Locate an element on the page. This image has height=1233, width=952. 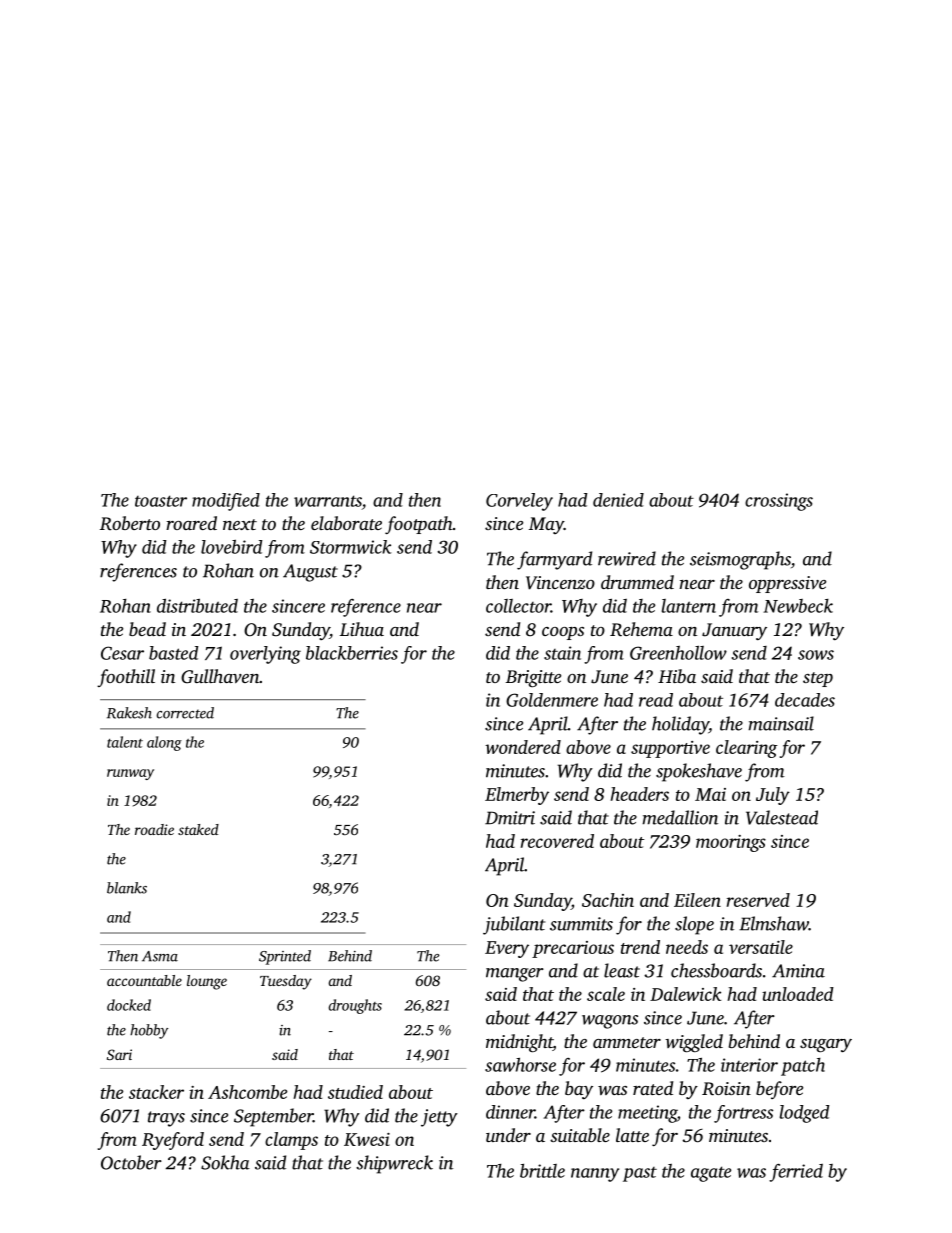
Every is located at coordinates (507, 949).
